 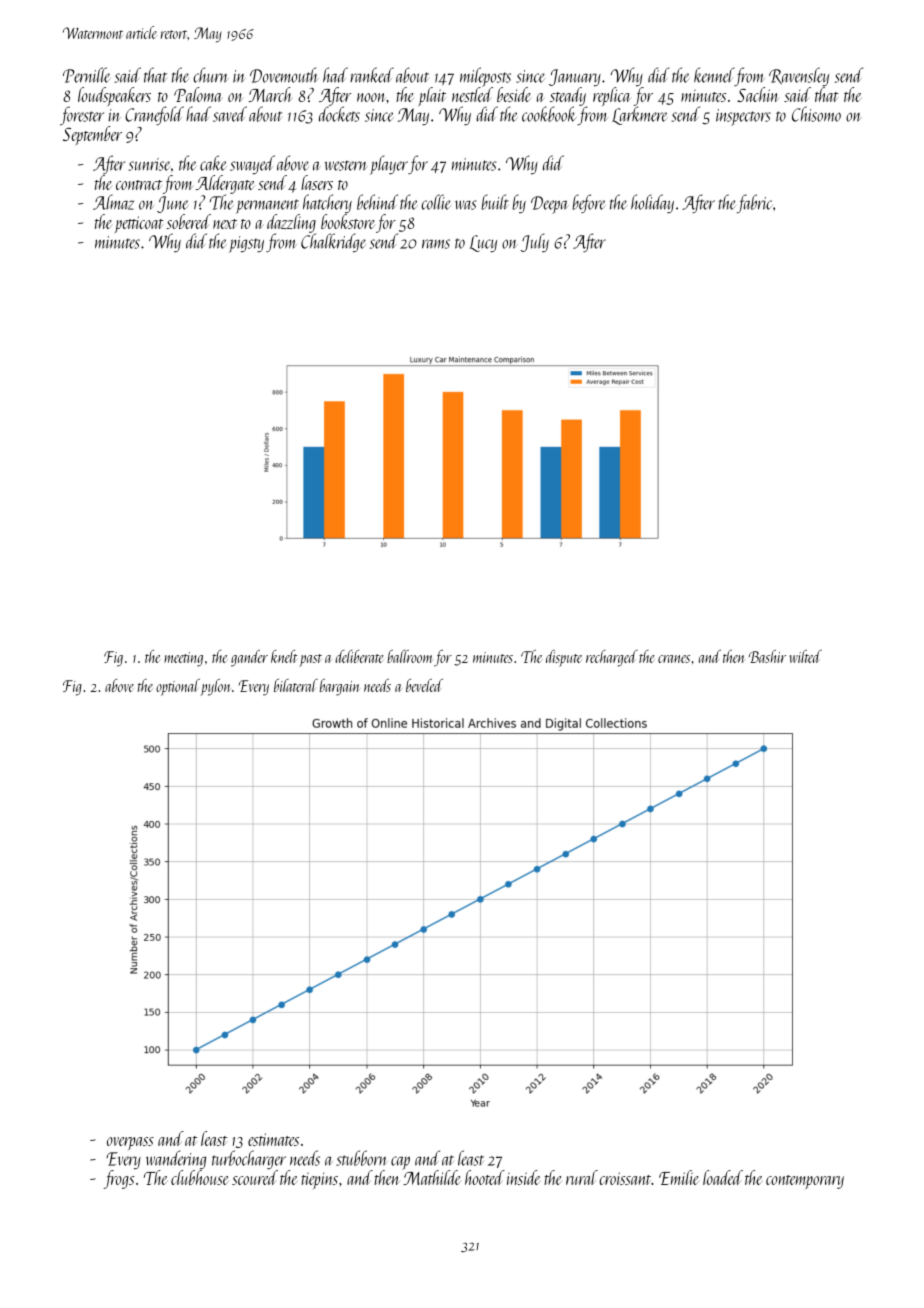 What do you see at coordinates (472, 94) in the screenshot?
I see `nestled` at bounding box center [472, 94].
